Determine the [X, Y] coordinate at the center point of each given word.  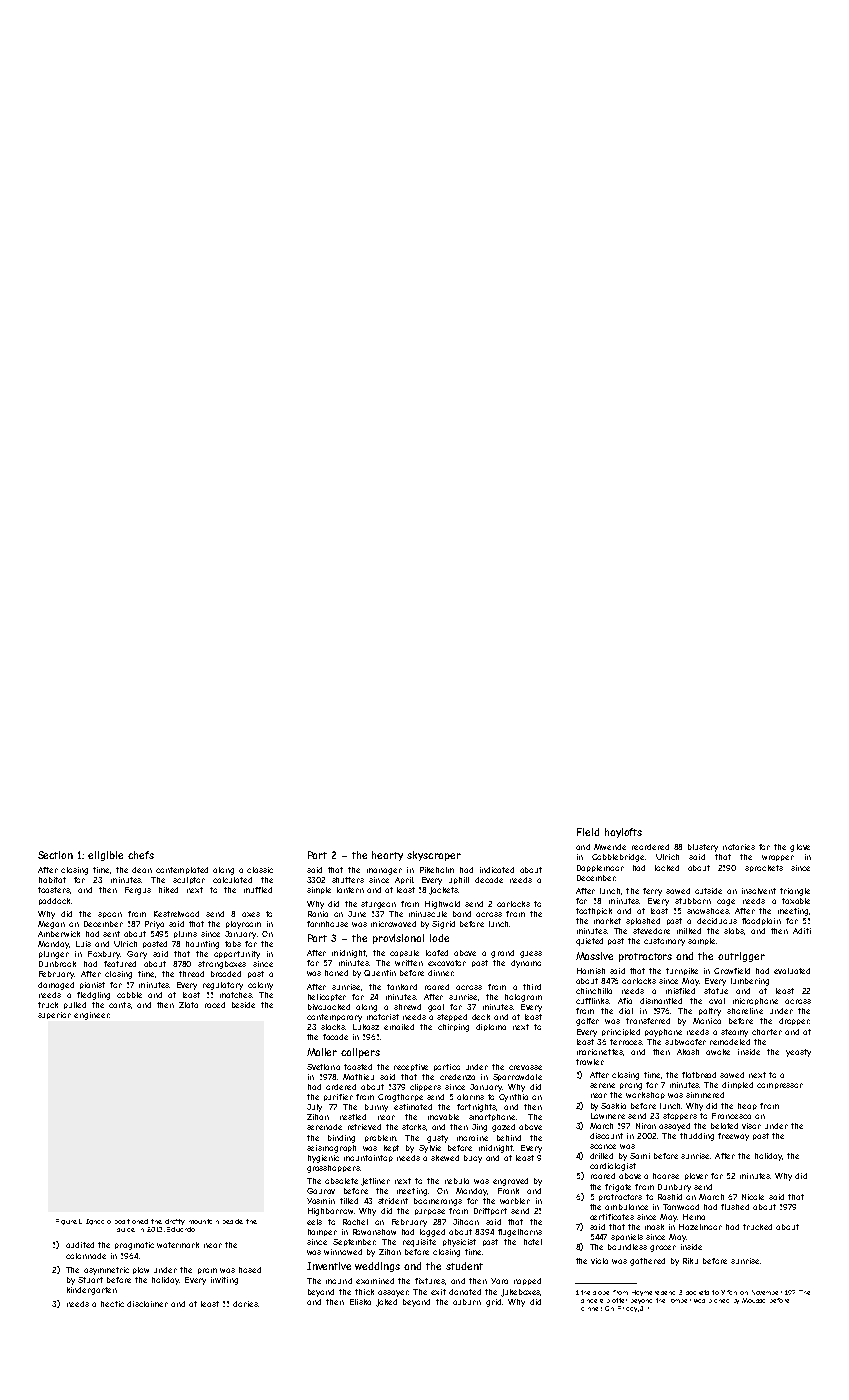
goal [436, 1008]
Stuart [90, 1280]
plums [185, 934]
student [464, 1266]
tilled [349, 1201]
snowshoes [708, 911]
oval [717, 1001]
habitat [52, 880]
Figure [66, 1222]
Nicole [753, 1197]
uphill [459, 880]
